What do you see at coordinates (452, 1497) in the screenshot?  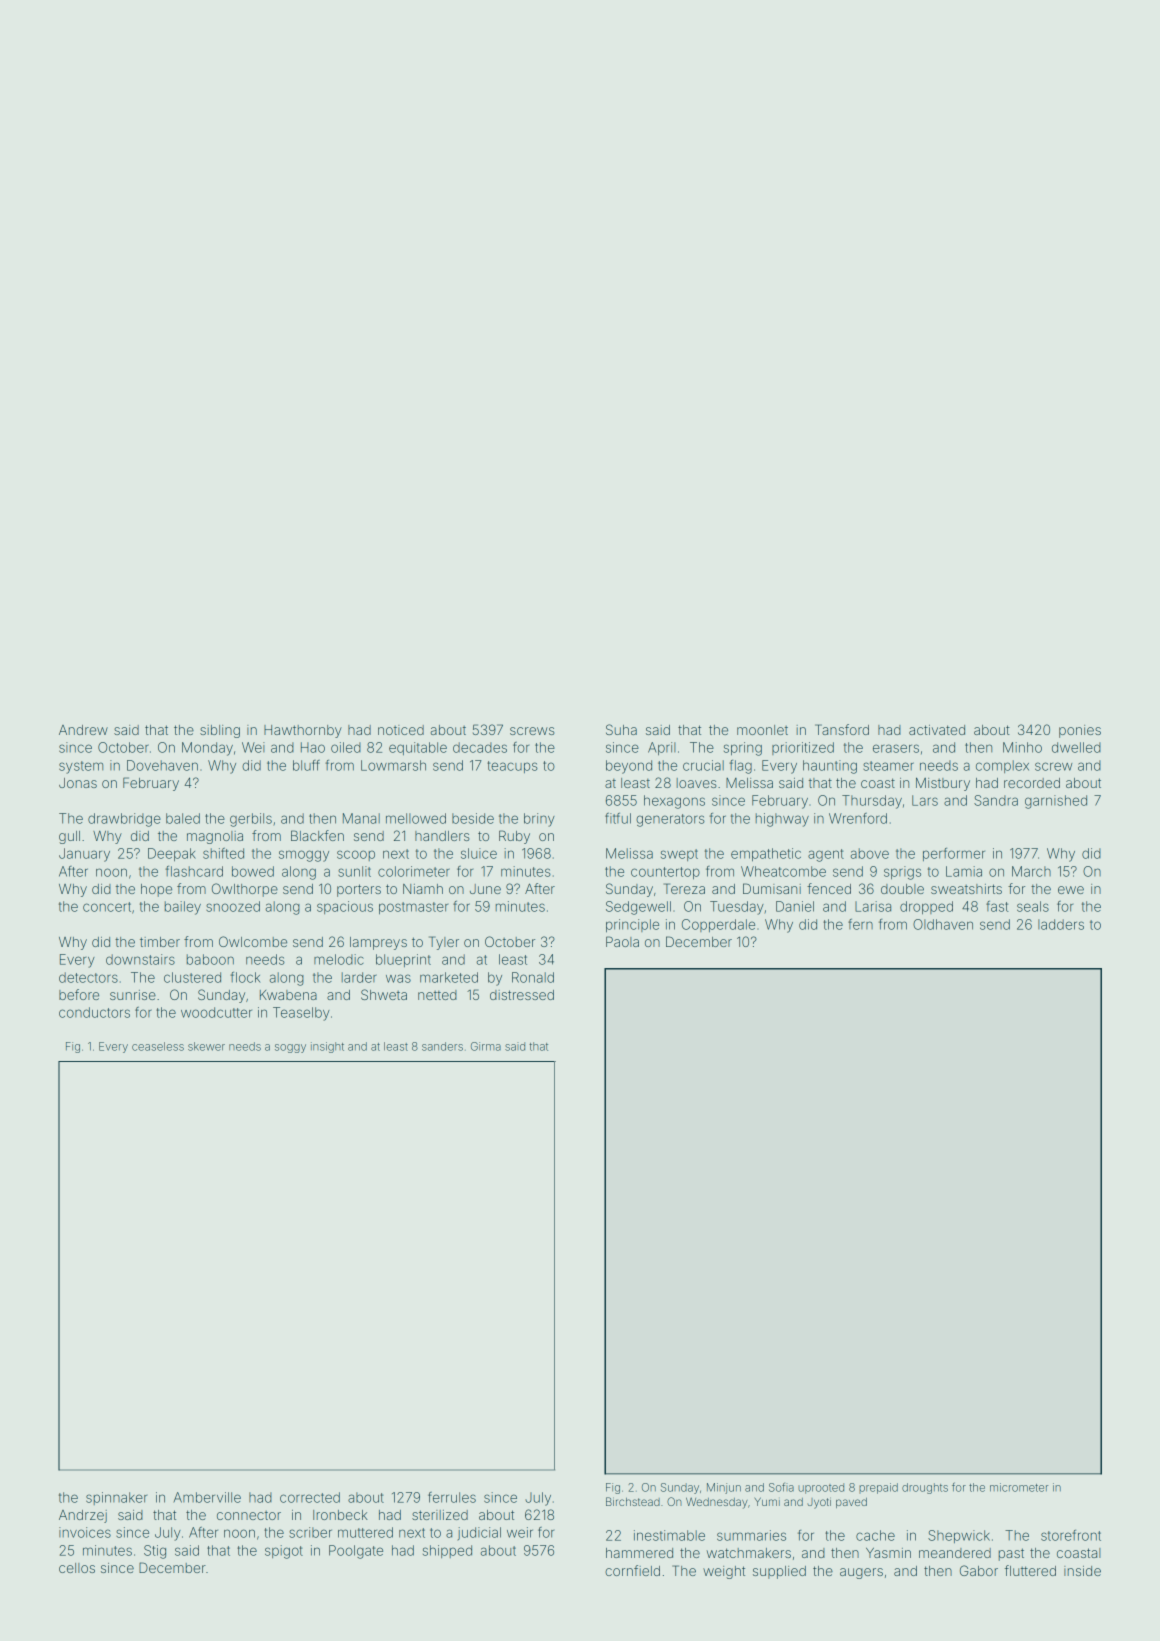 I see `ferrules` at bounding box center [452, 1497].
